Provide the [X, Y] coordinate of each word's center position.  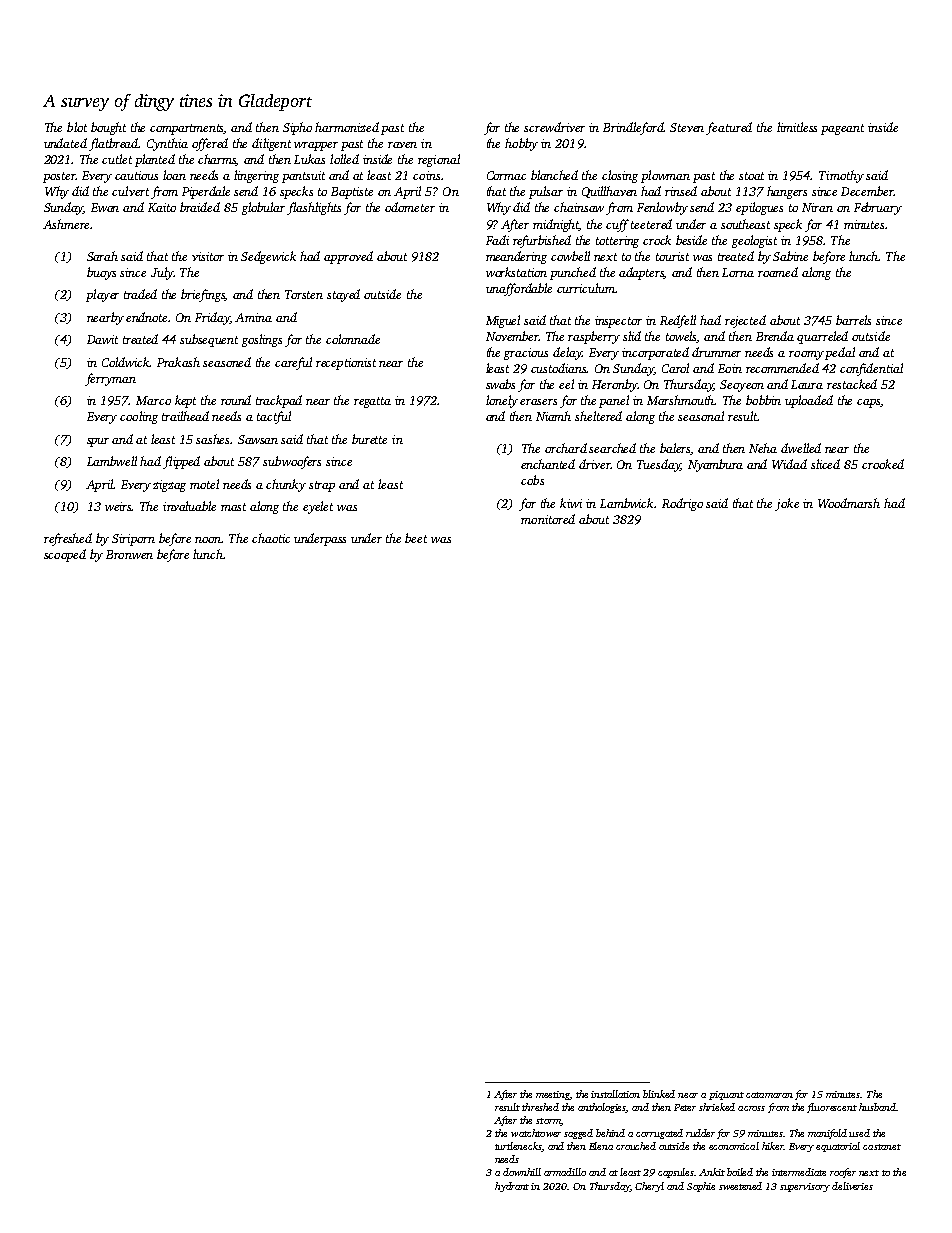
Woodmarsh [849, 503]
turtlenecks [518, 1147]
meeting [553, 1095]
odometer [410, 207]
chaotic [271, 538]
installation [615, 1094]
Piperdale [206, 192]
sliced [825, 464]
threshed [540, 1107]
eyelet [318, 507]
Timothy [841, 176]
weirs [118, 506]
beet [416, 538]
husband [877, 1107]
